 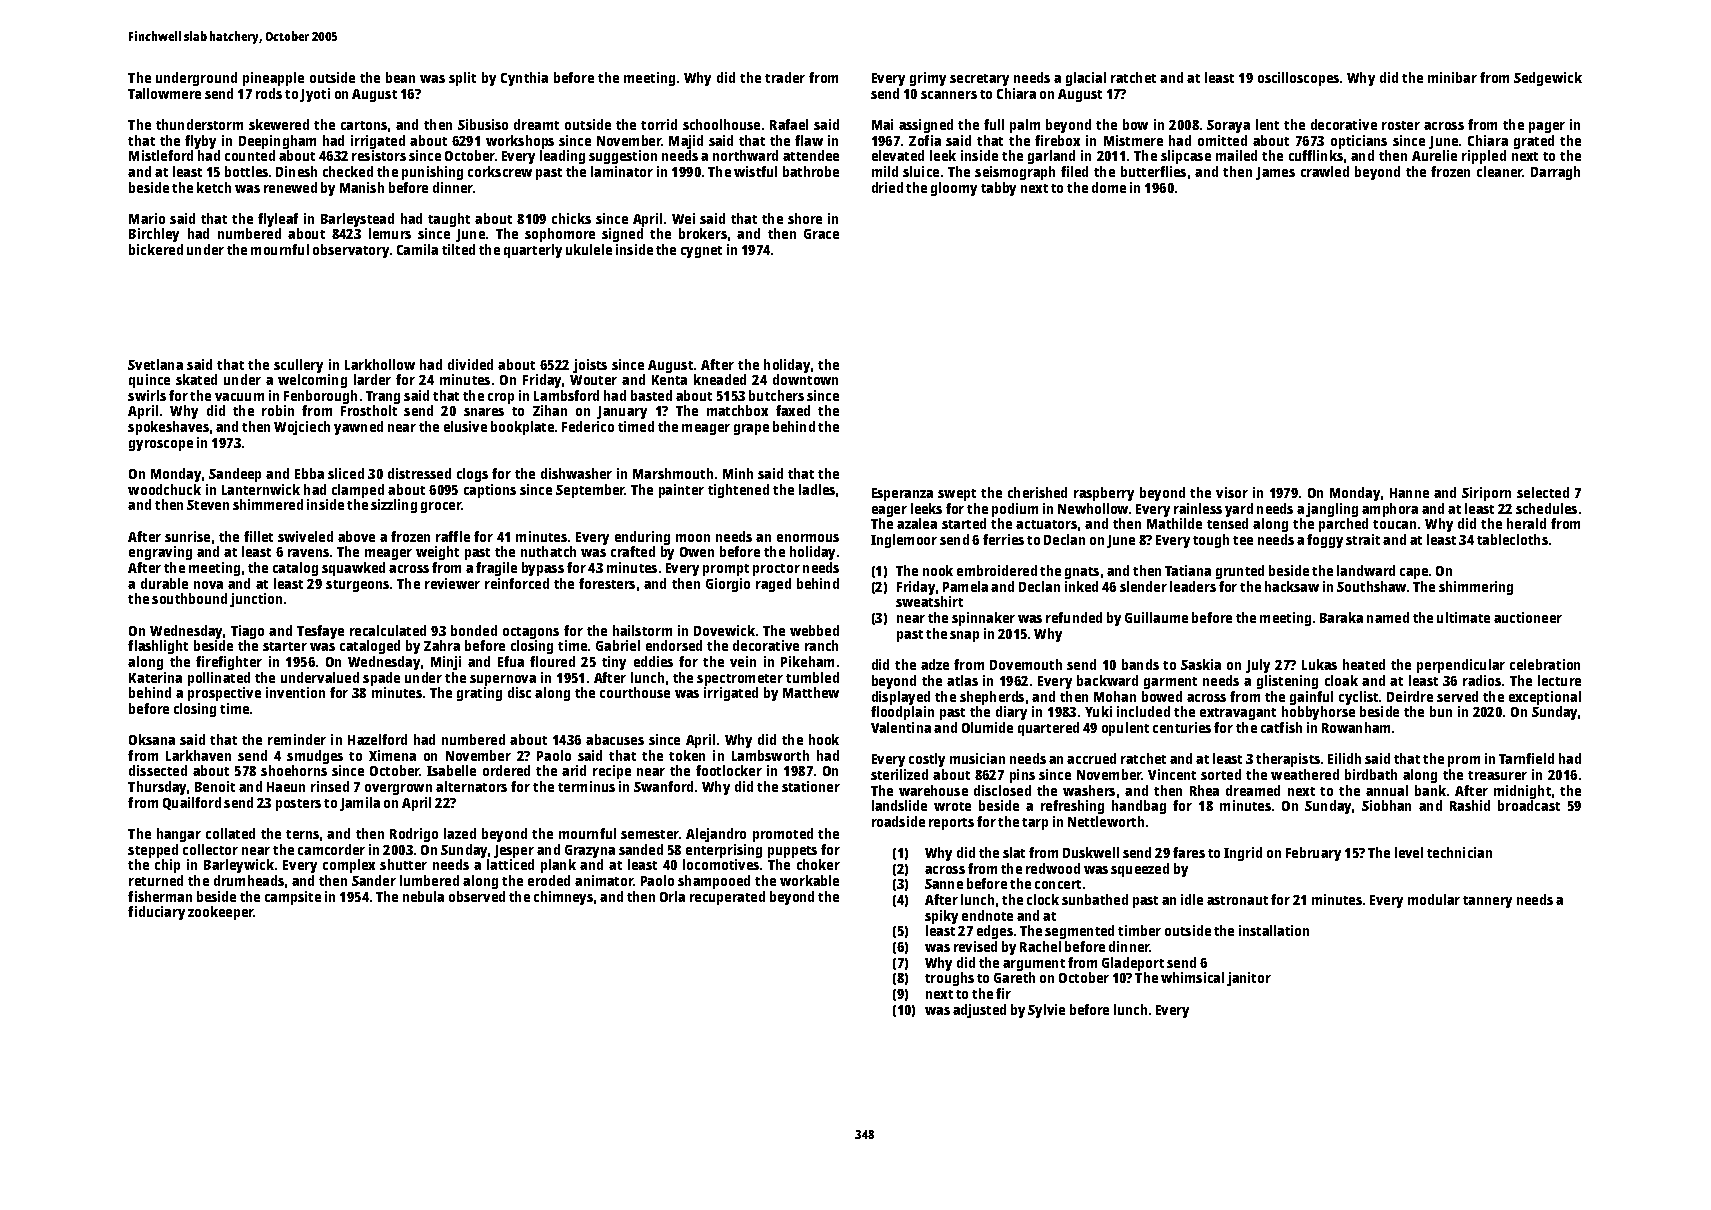 I want to click on adjusted, so click(x=979, y=1011).
